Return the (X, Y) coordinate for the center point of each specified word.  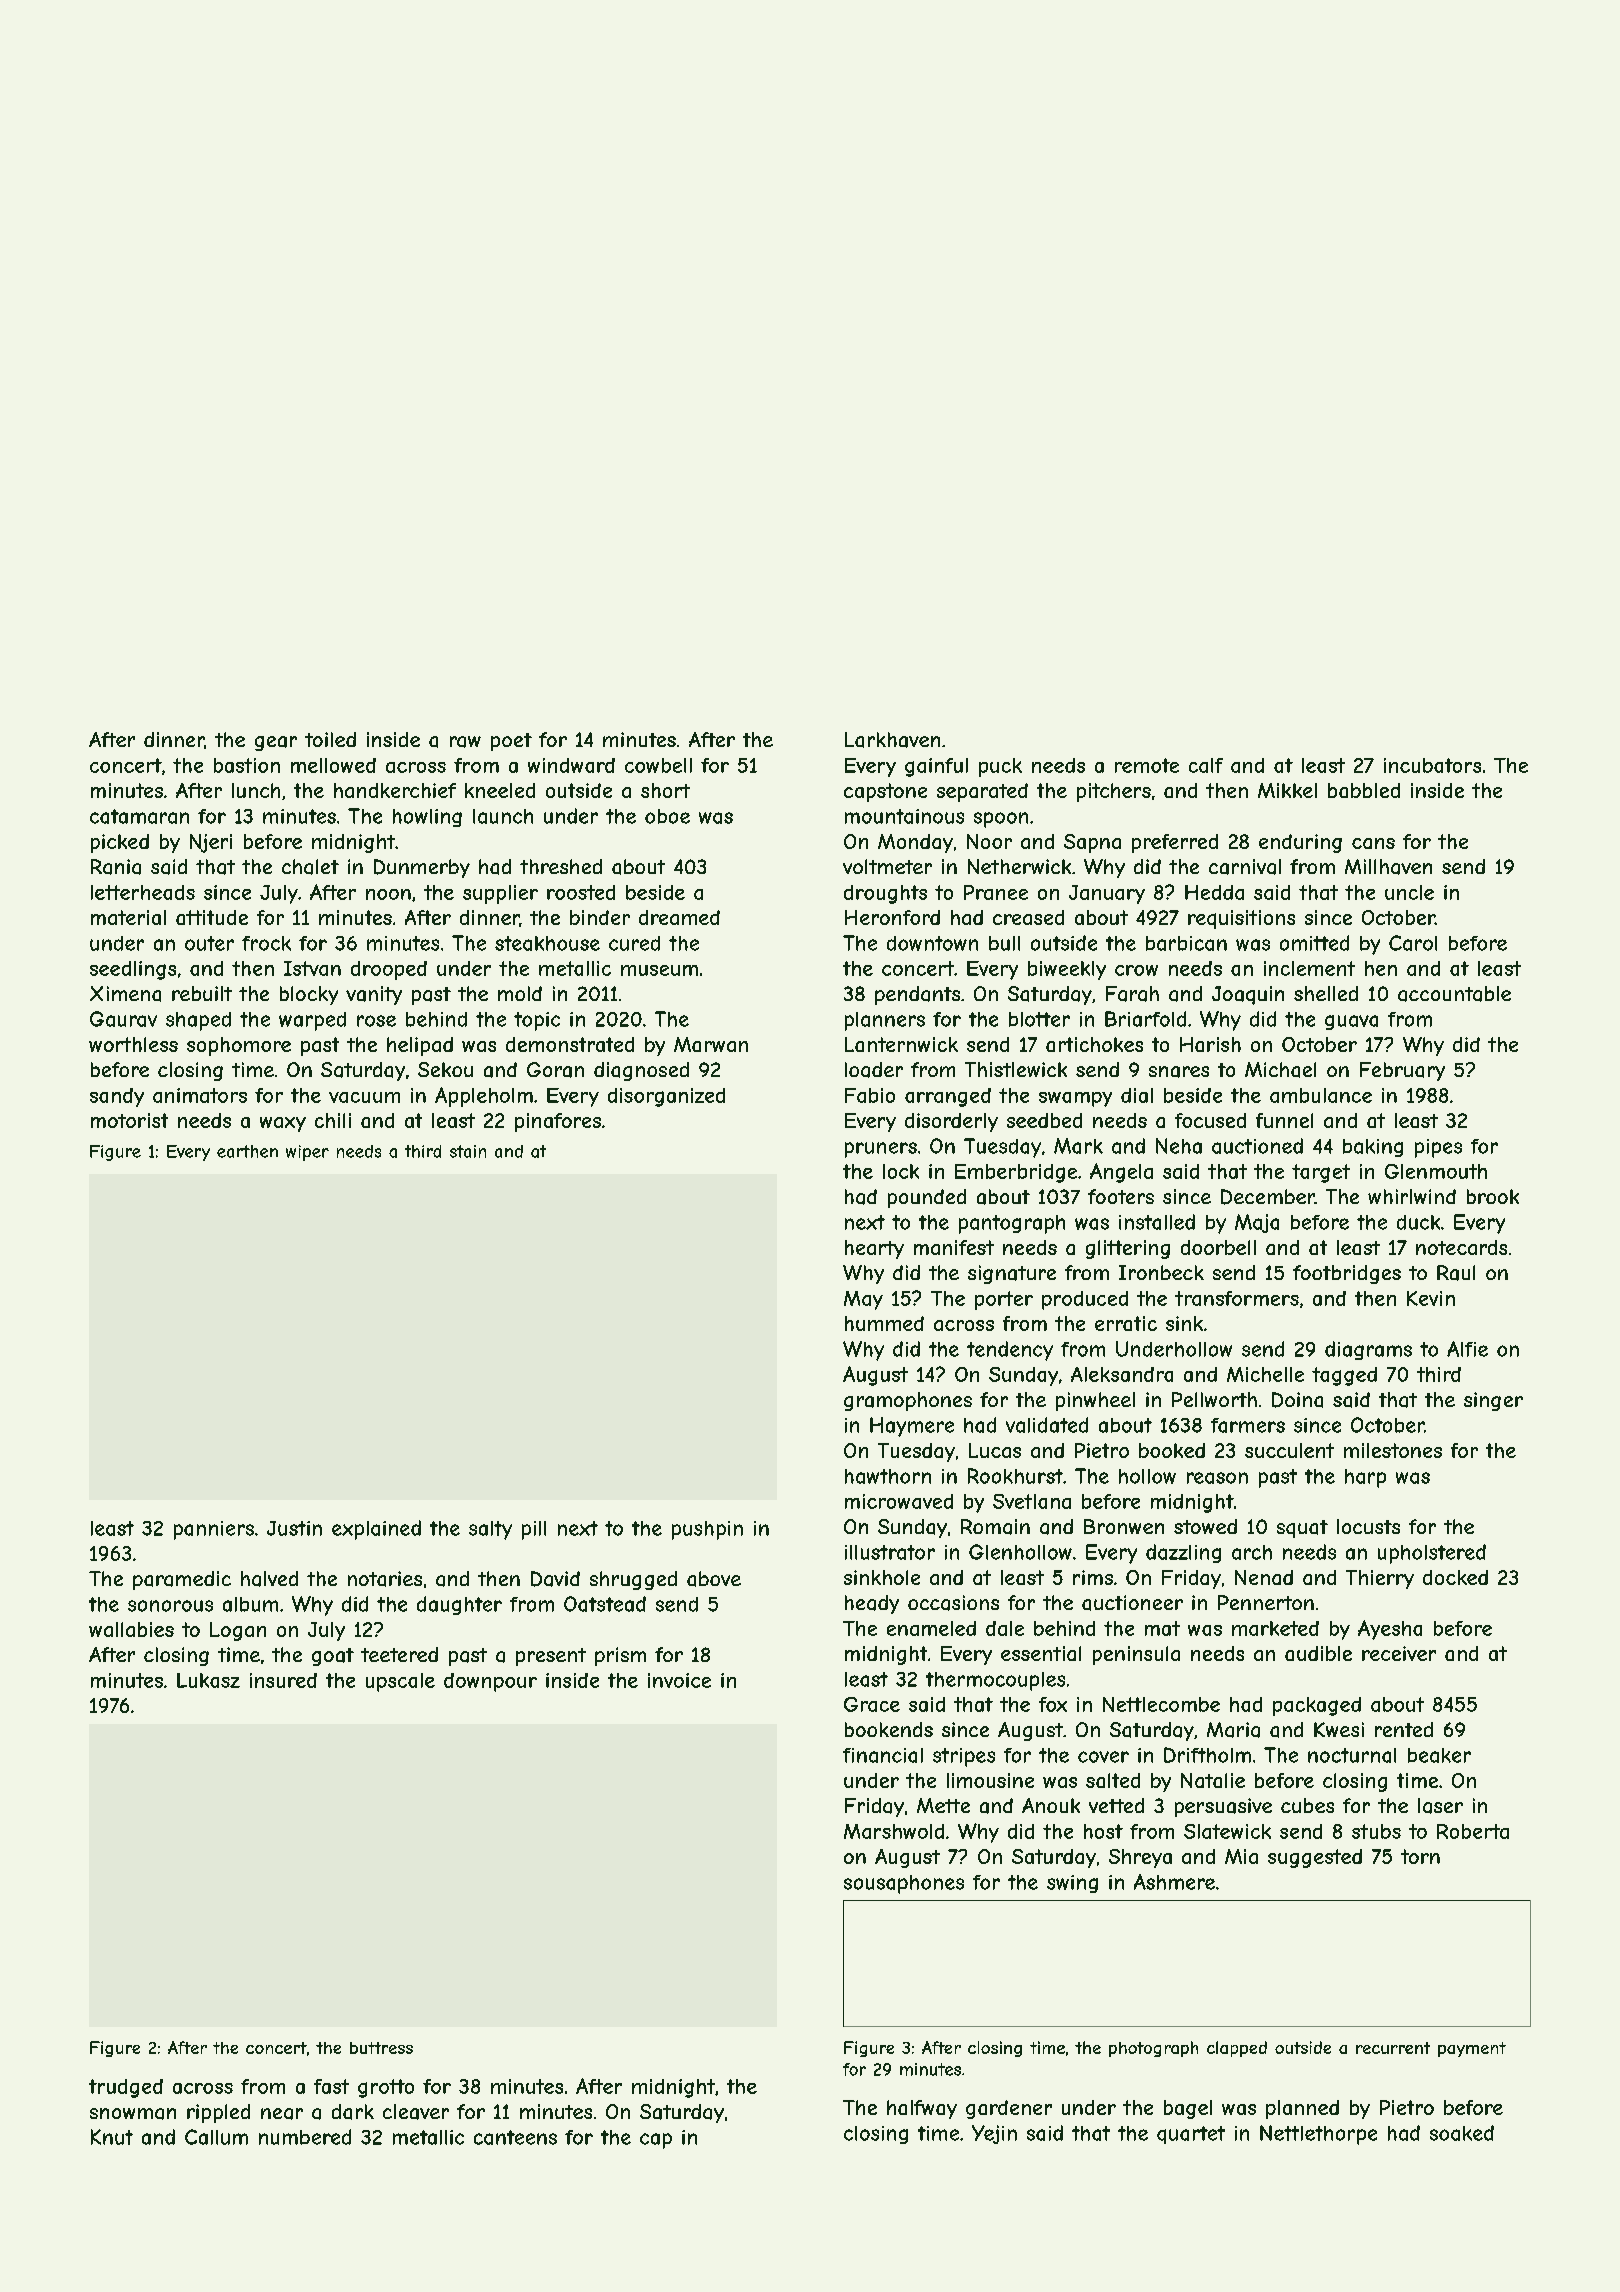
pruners (881, 1150)
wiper (307, 1153)
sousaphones (904, 1884)
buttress (381, 2048)
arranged (948, 1097)
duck (1418, 1222)
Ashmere (1174, 1882)
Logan (238, 1631)
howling (427, 818)
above (714, 1579)
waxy (283, 1124)
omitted (1314, 943)
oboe (667, 816)
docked (1455, 1577)
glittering (1128, 1249)
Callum (216, 2137)
